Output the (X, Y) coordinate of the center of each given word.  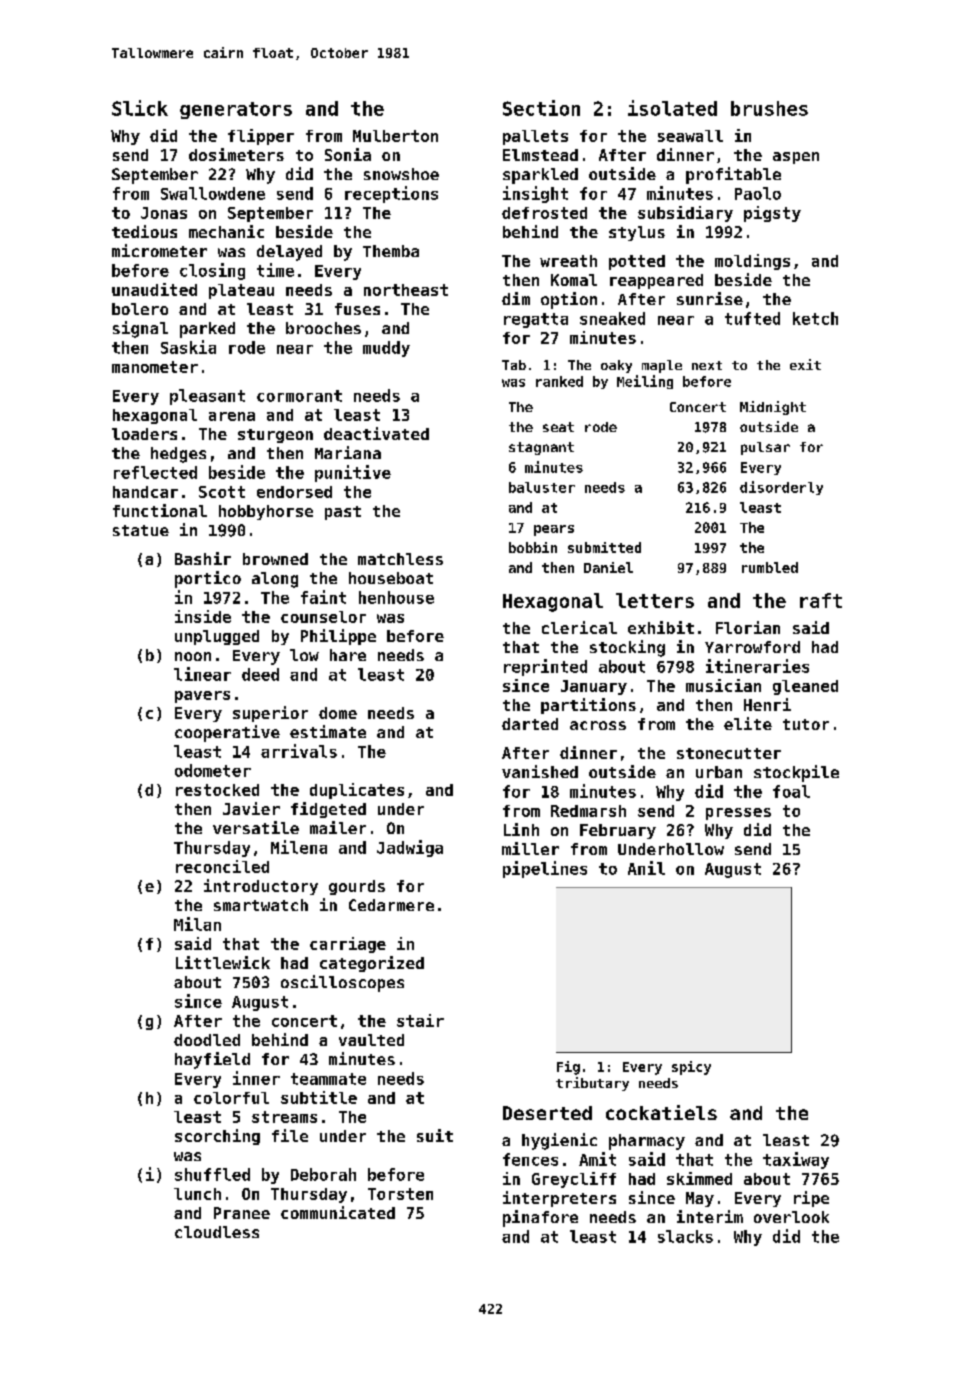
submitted (604, 547)
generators (236, 110)
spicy (691, 1068)
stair (420, 1020)
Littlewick (223, 962)
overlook (791, 1217)
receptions (391, 194)
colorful (231, 1098)
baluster (542, 487)
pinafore (540, 1218)
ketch (815, 318)
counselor (323, 617)
